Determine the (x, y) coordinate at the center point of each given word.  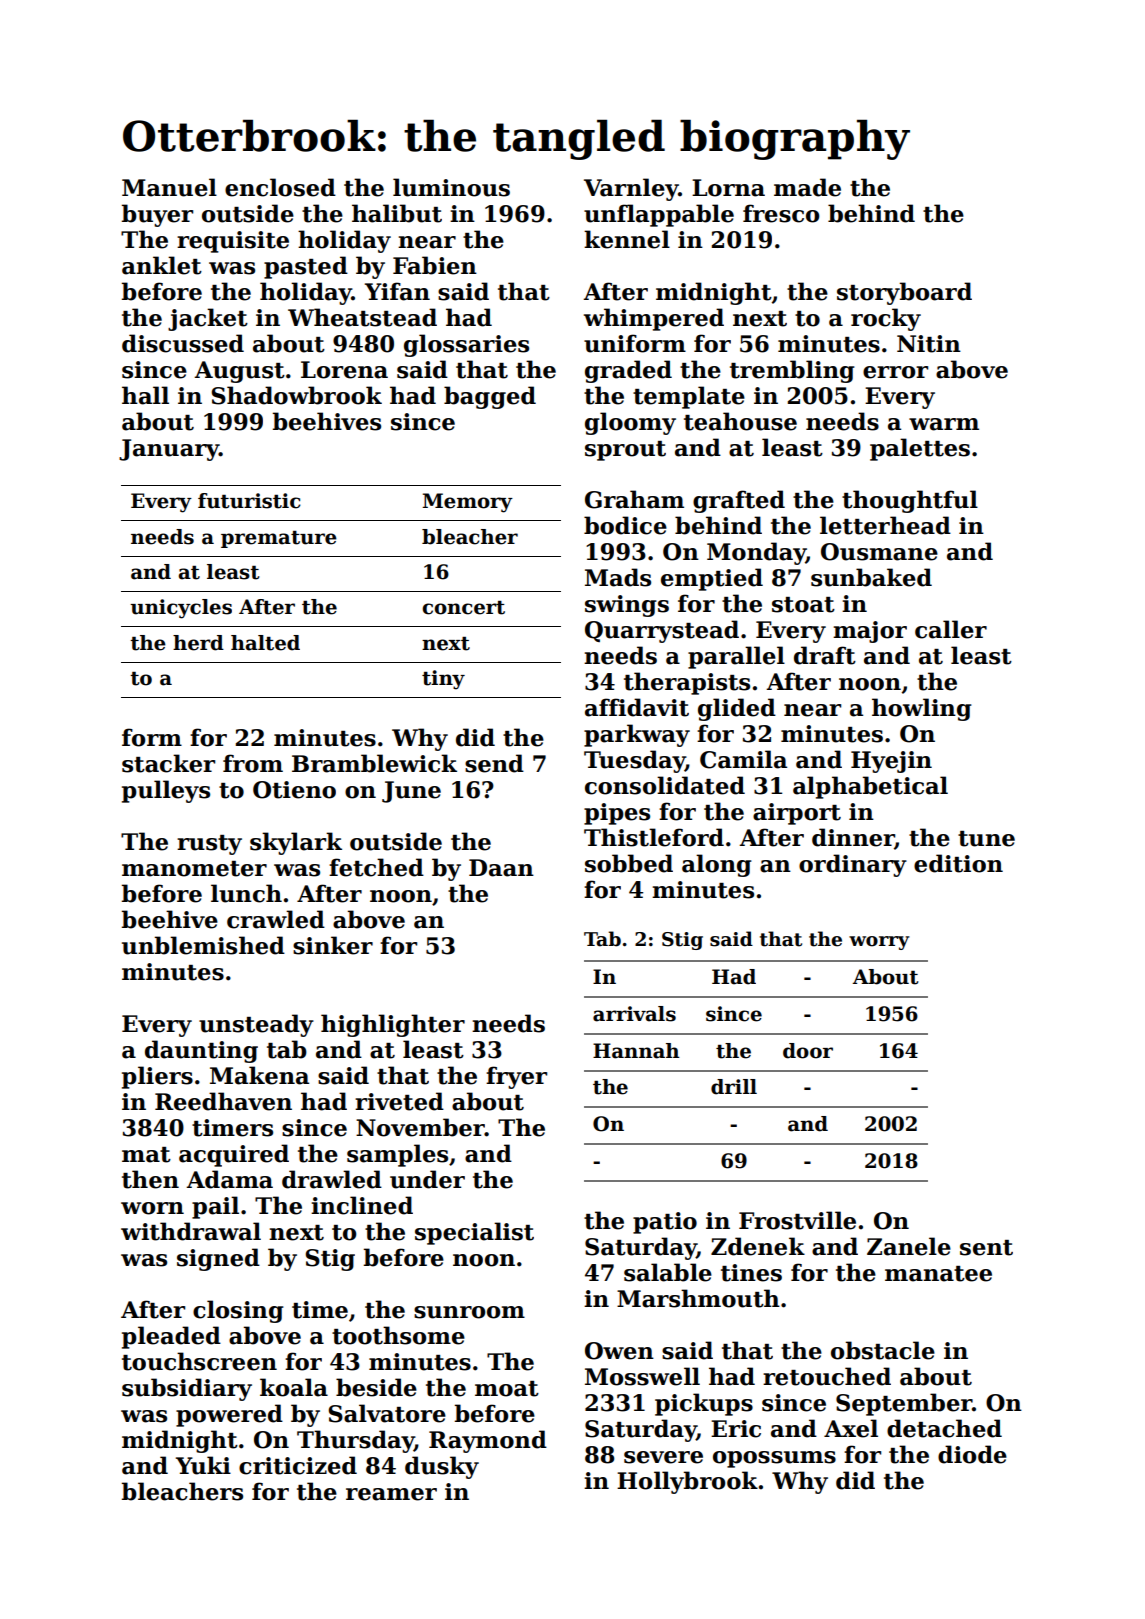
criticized (298, 1465)
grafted (739, 501)
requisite (233, 242)
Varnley (631, 189)
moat (507, 1389)
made (807, 187)
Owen (619, 1351)
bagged (490, 397)
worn (152, 1208)
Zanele (909, 1246)
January (169, 450)
